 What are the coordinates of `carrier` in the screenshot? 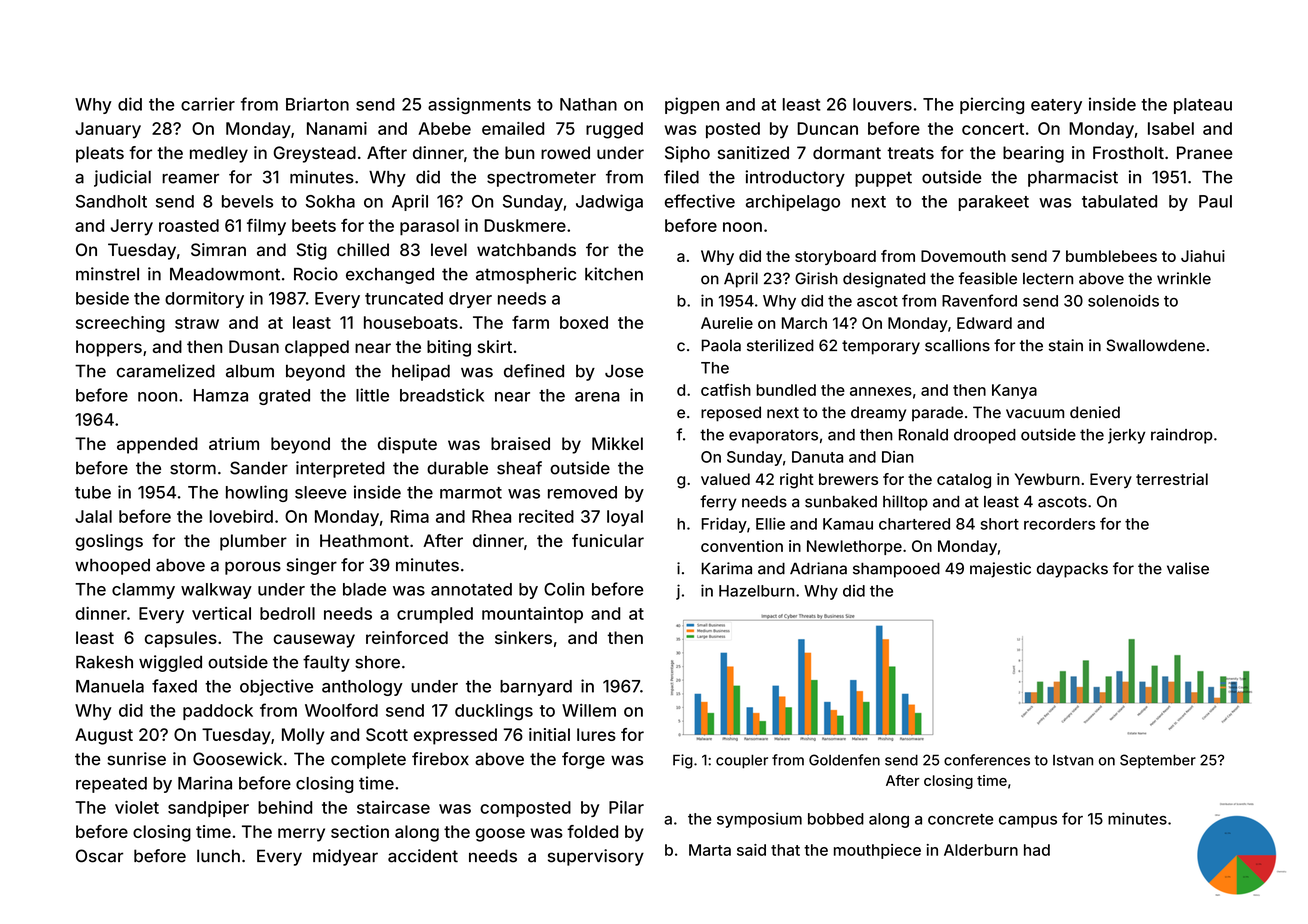 It's located at (208, 104).
